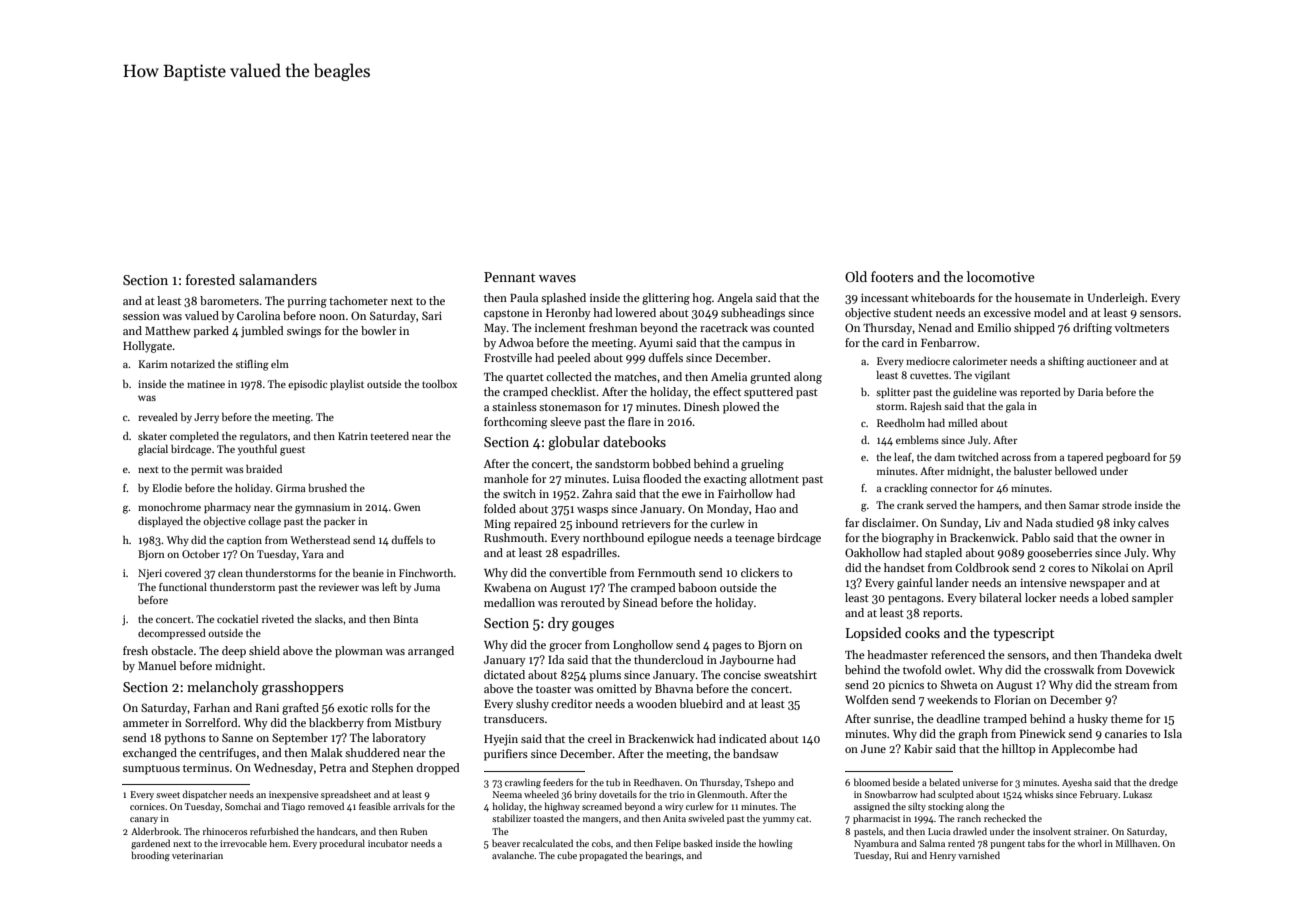  Describe the element at coordinates (146, 723) in the screenshot. I see `ammeter` at that location.
